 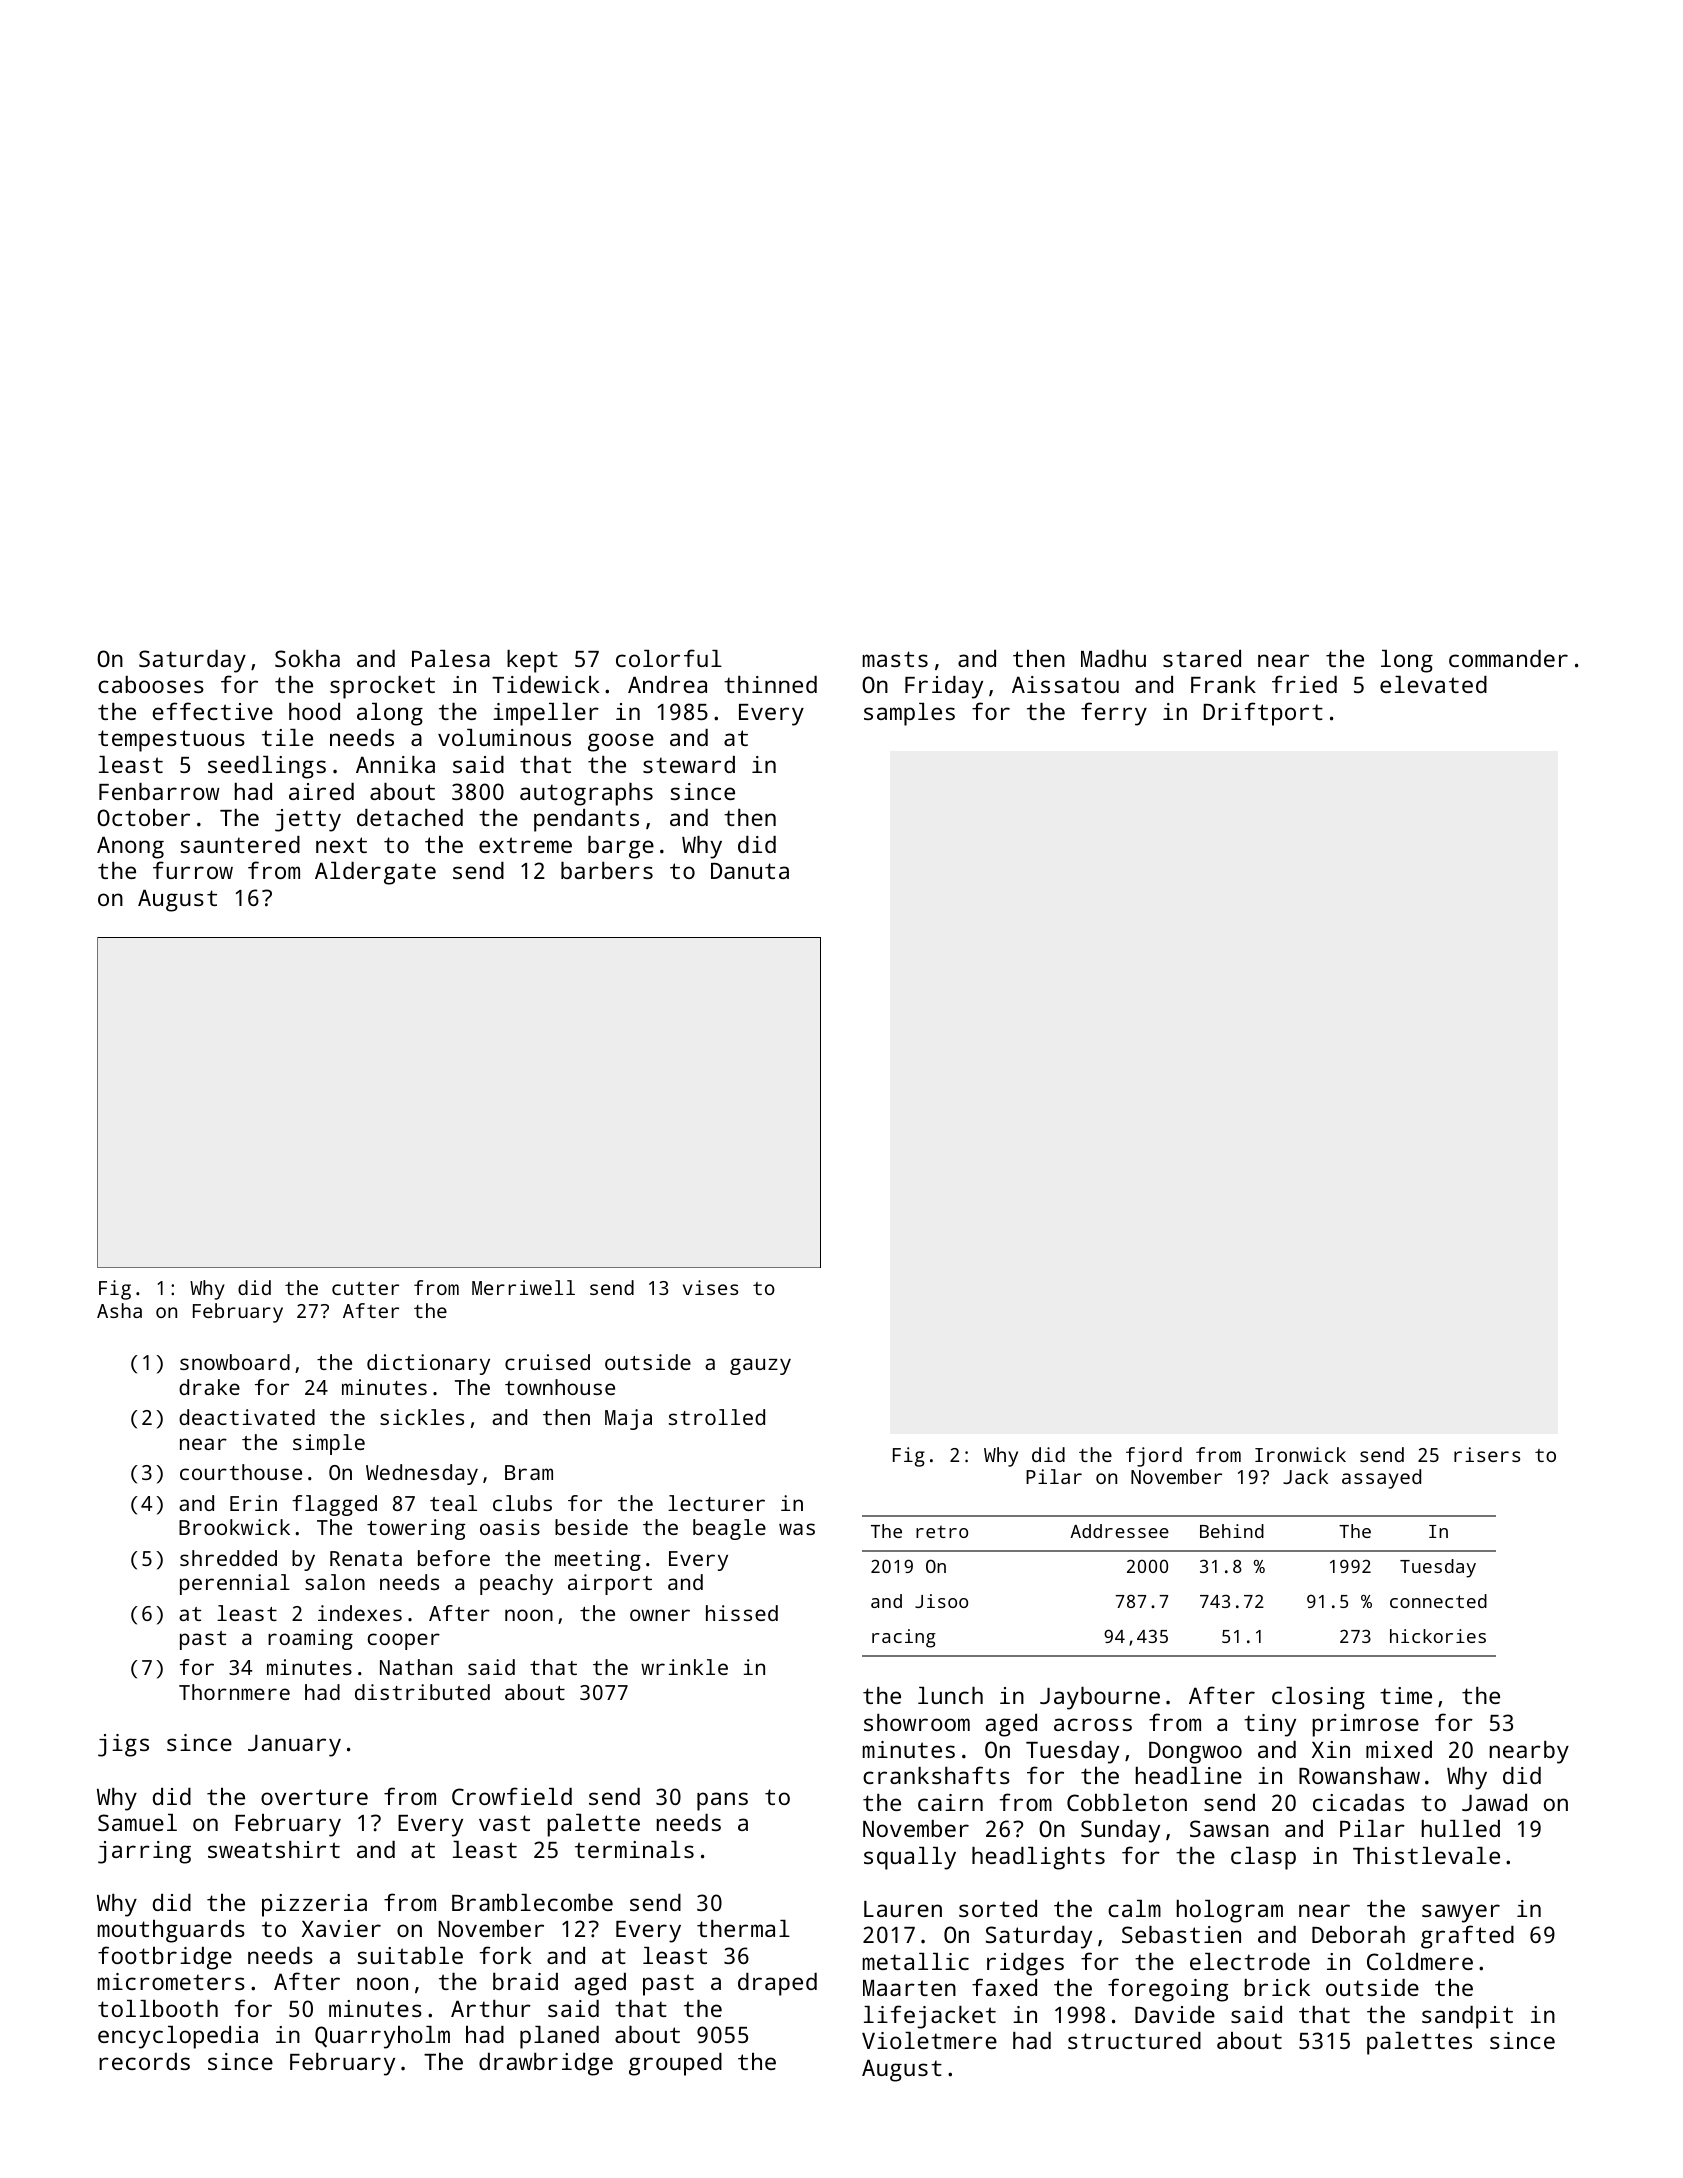 What do you see at coordinates (1263, 714) in the page?
I see `Driftport` at bounding box center [1263, 714].
